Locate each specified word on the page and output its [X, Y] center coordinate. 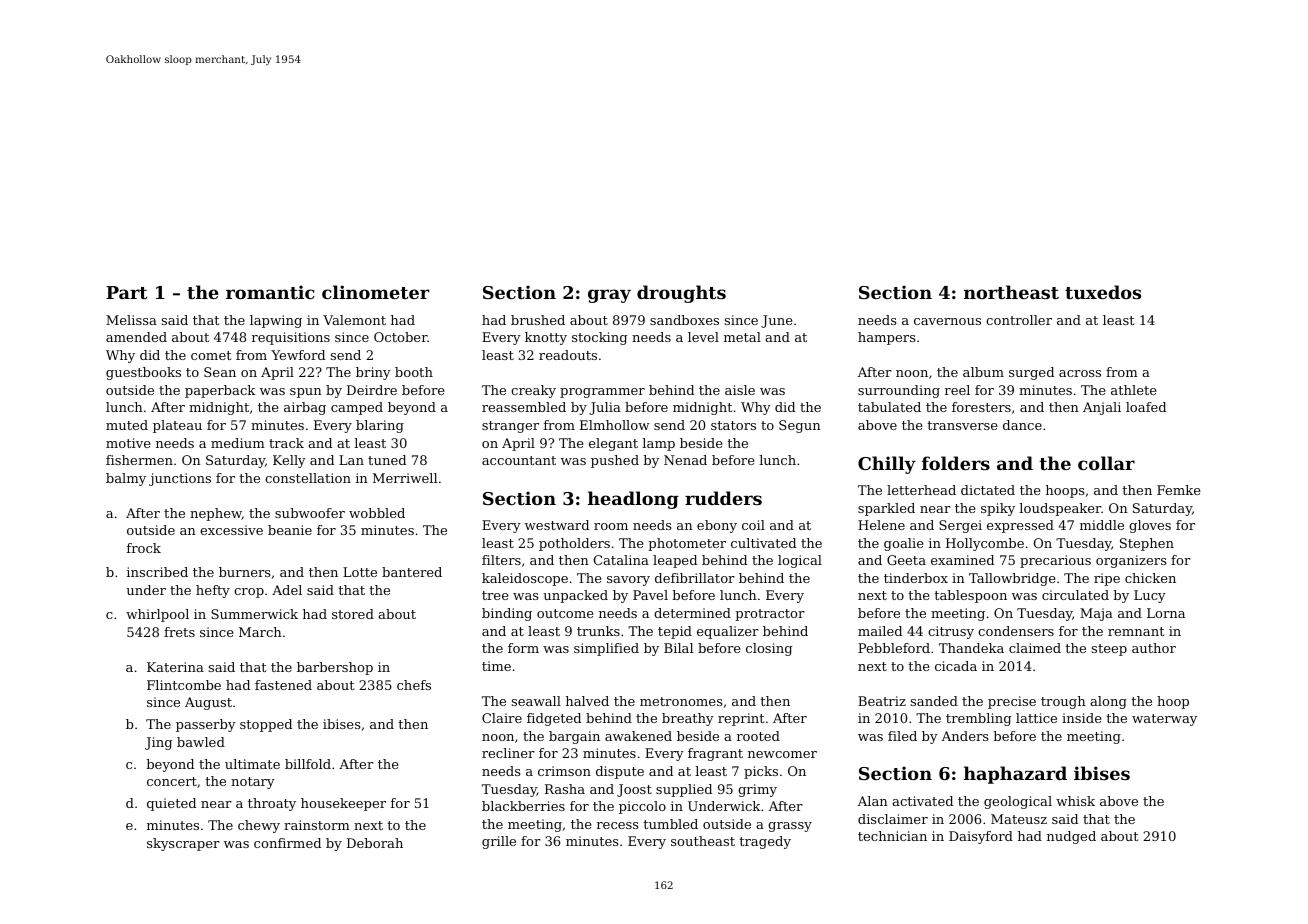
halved [587, 701]
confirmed [287, 843]
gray [609, 296]
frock [144, 548]
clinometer [376, 292]
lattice [1036, 718]
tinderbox [916, 578]
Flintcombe [184, 685]
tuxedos [1103, 292]
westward [557, 525]
